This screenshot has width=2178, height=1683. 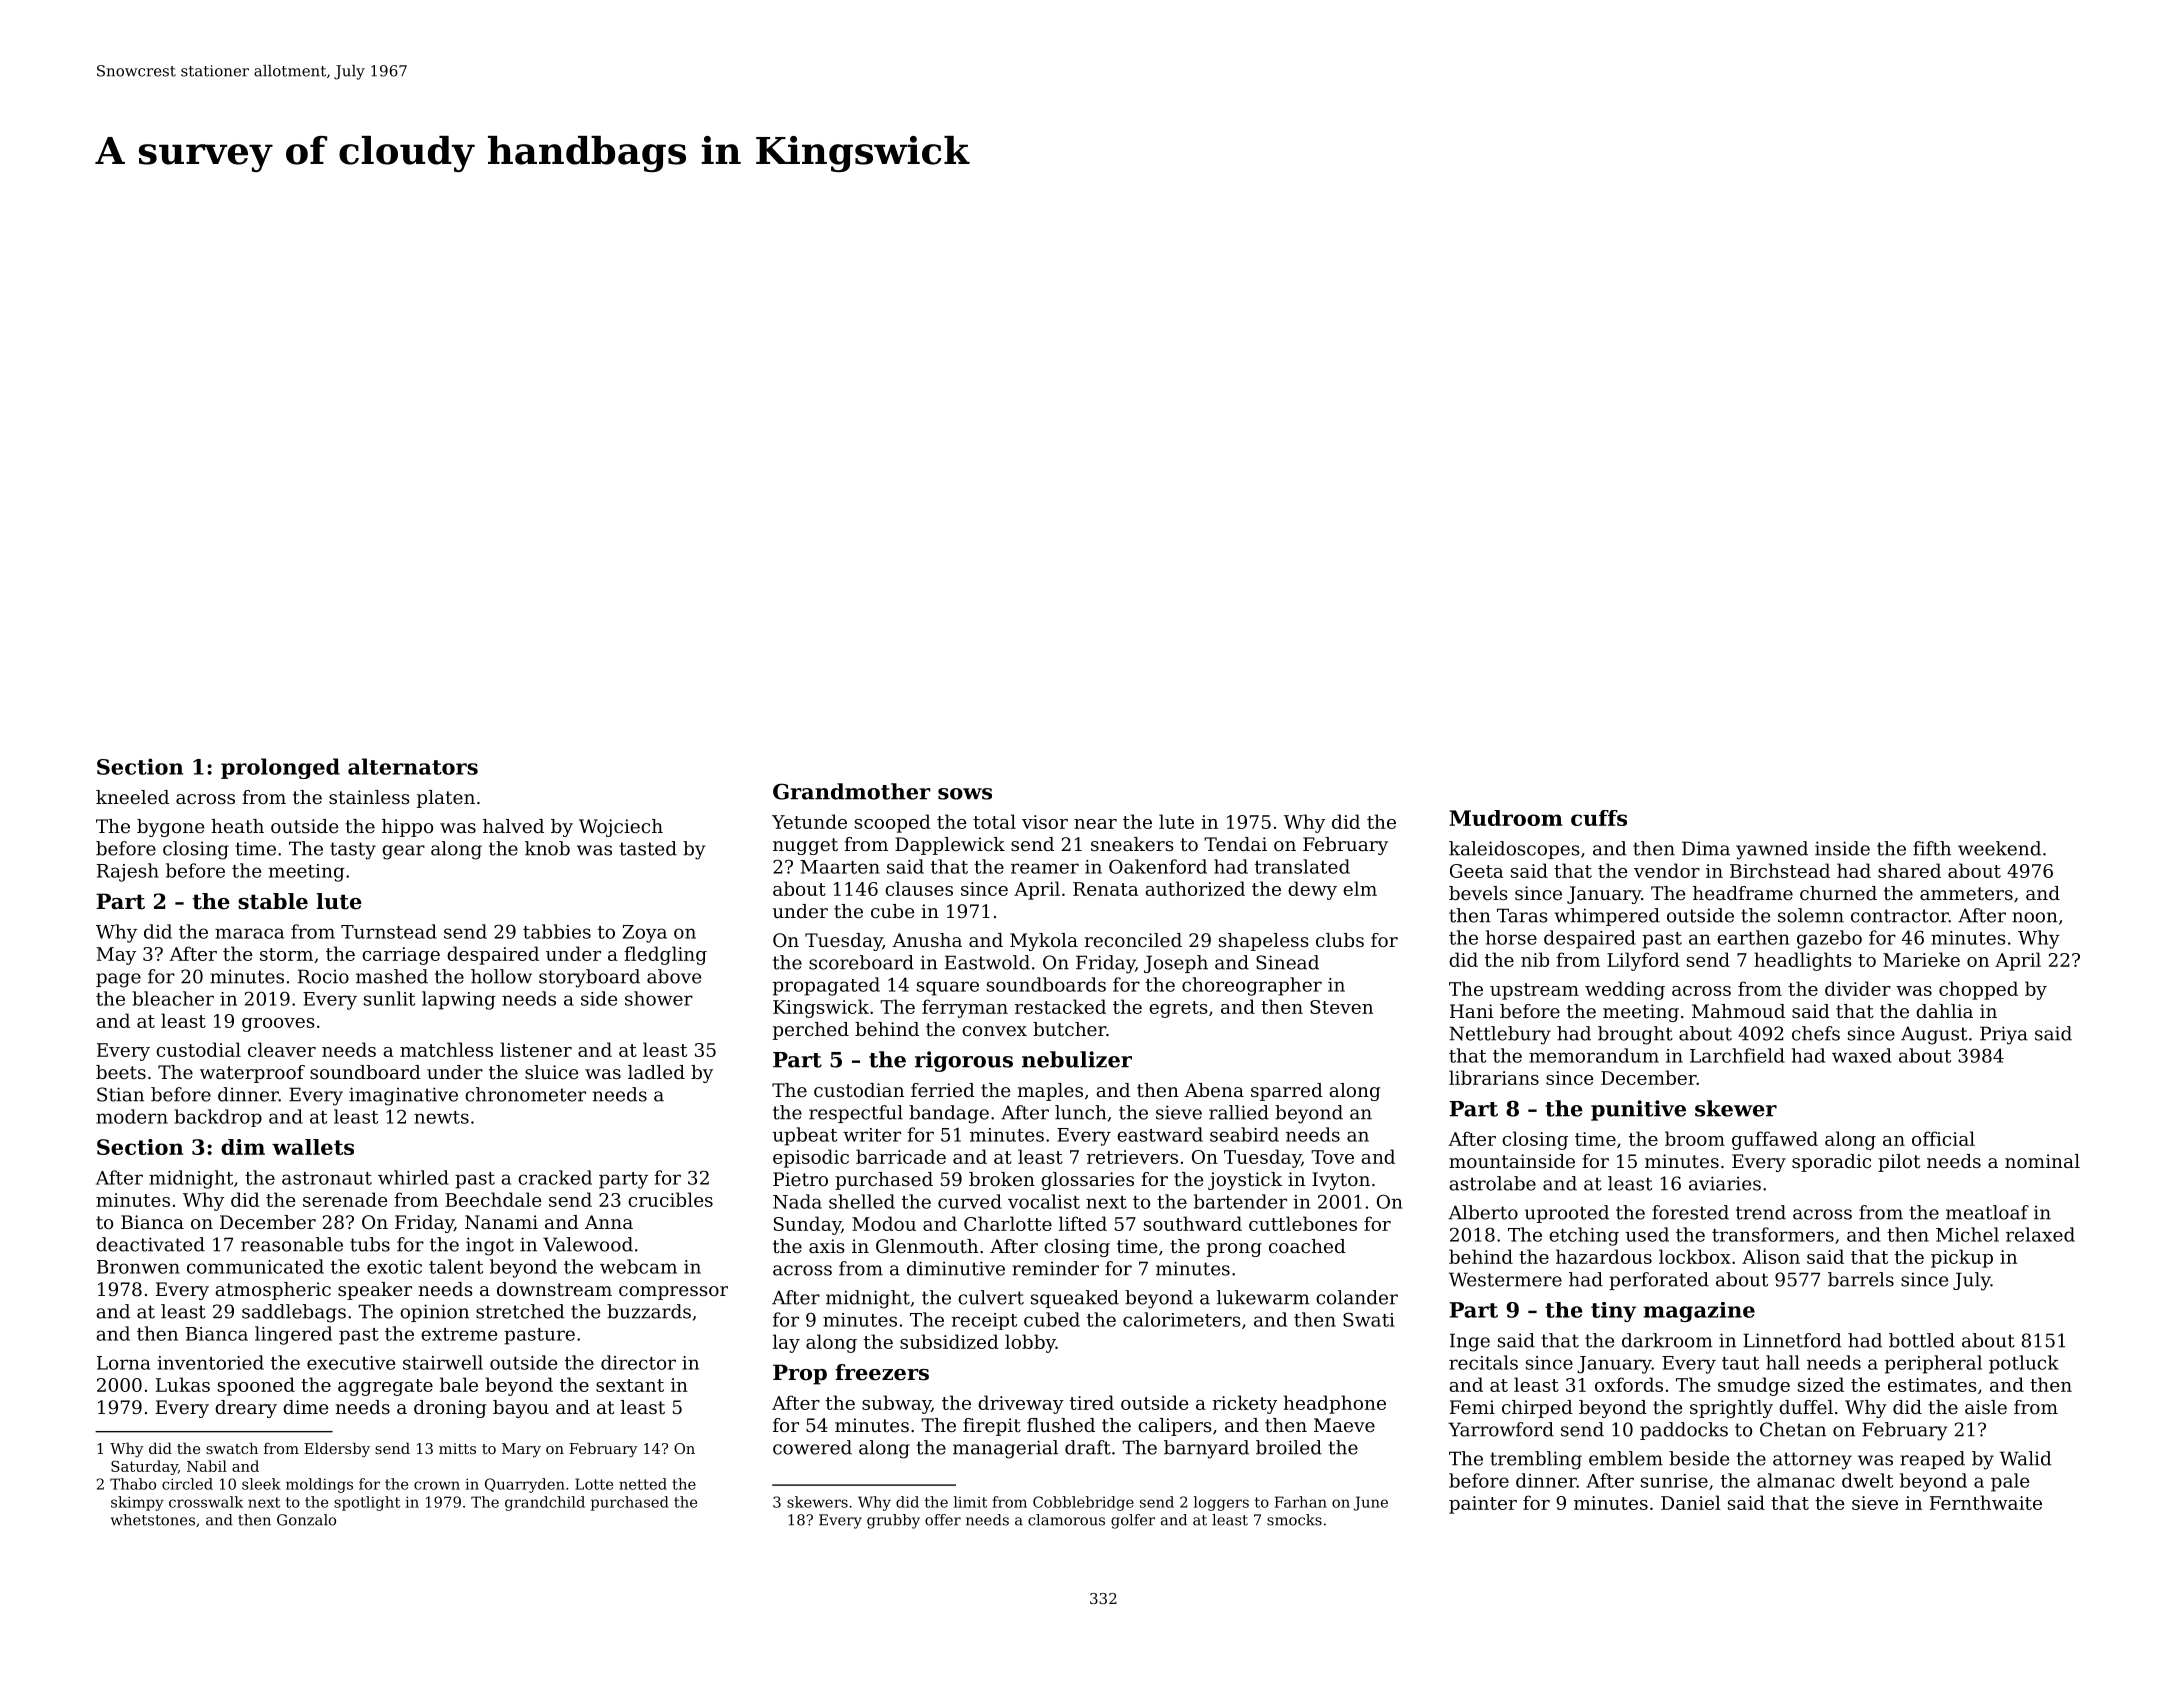 I want to click on Grandmother, so click(x=852, y=791).
